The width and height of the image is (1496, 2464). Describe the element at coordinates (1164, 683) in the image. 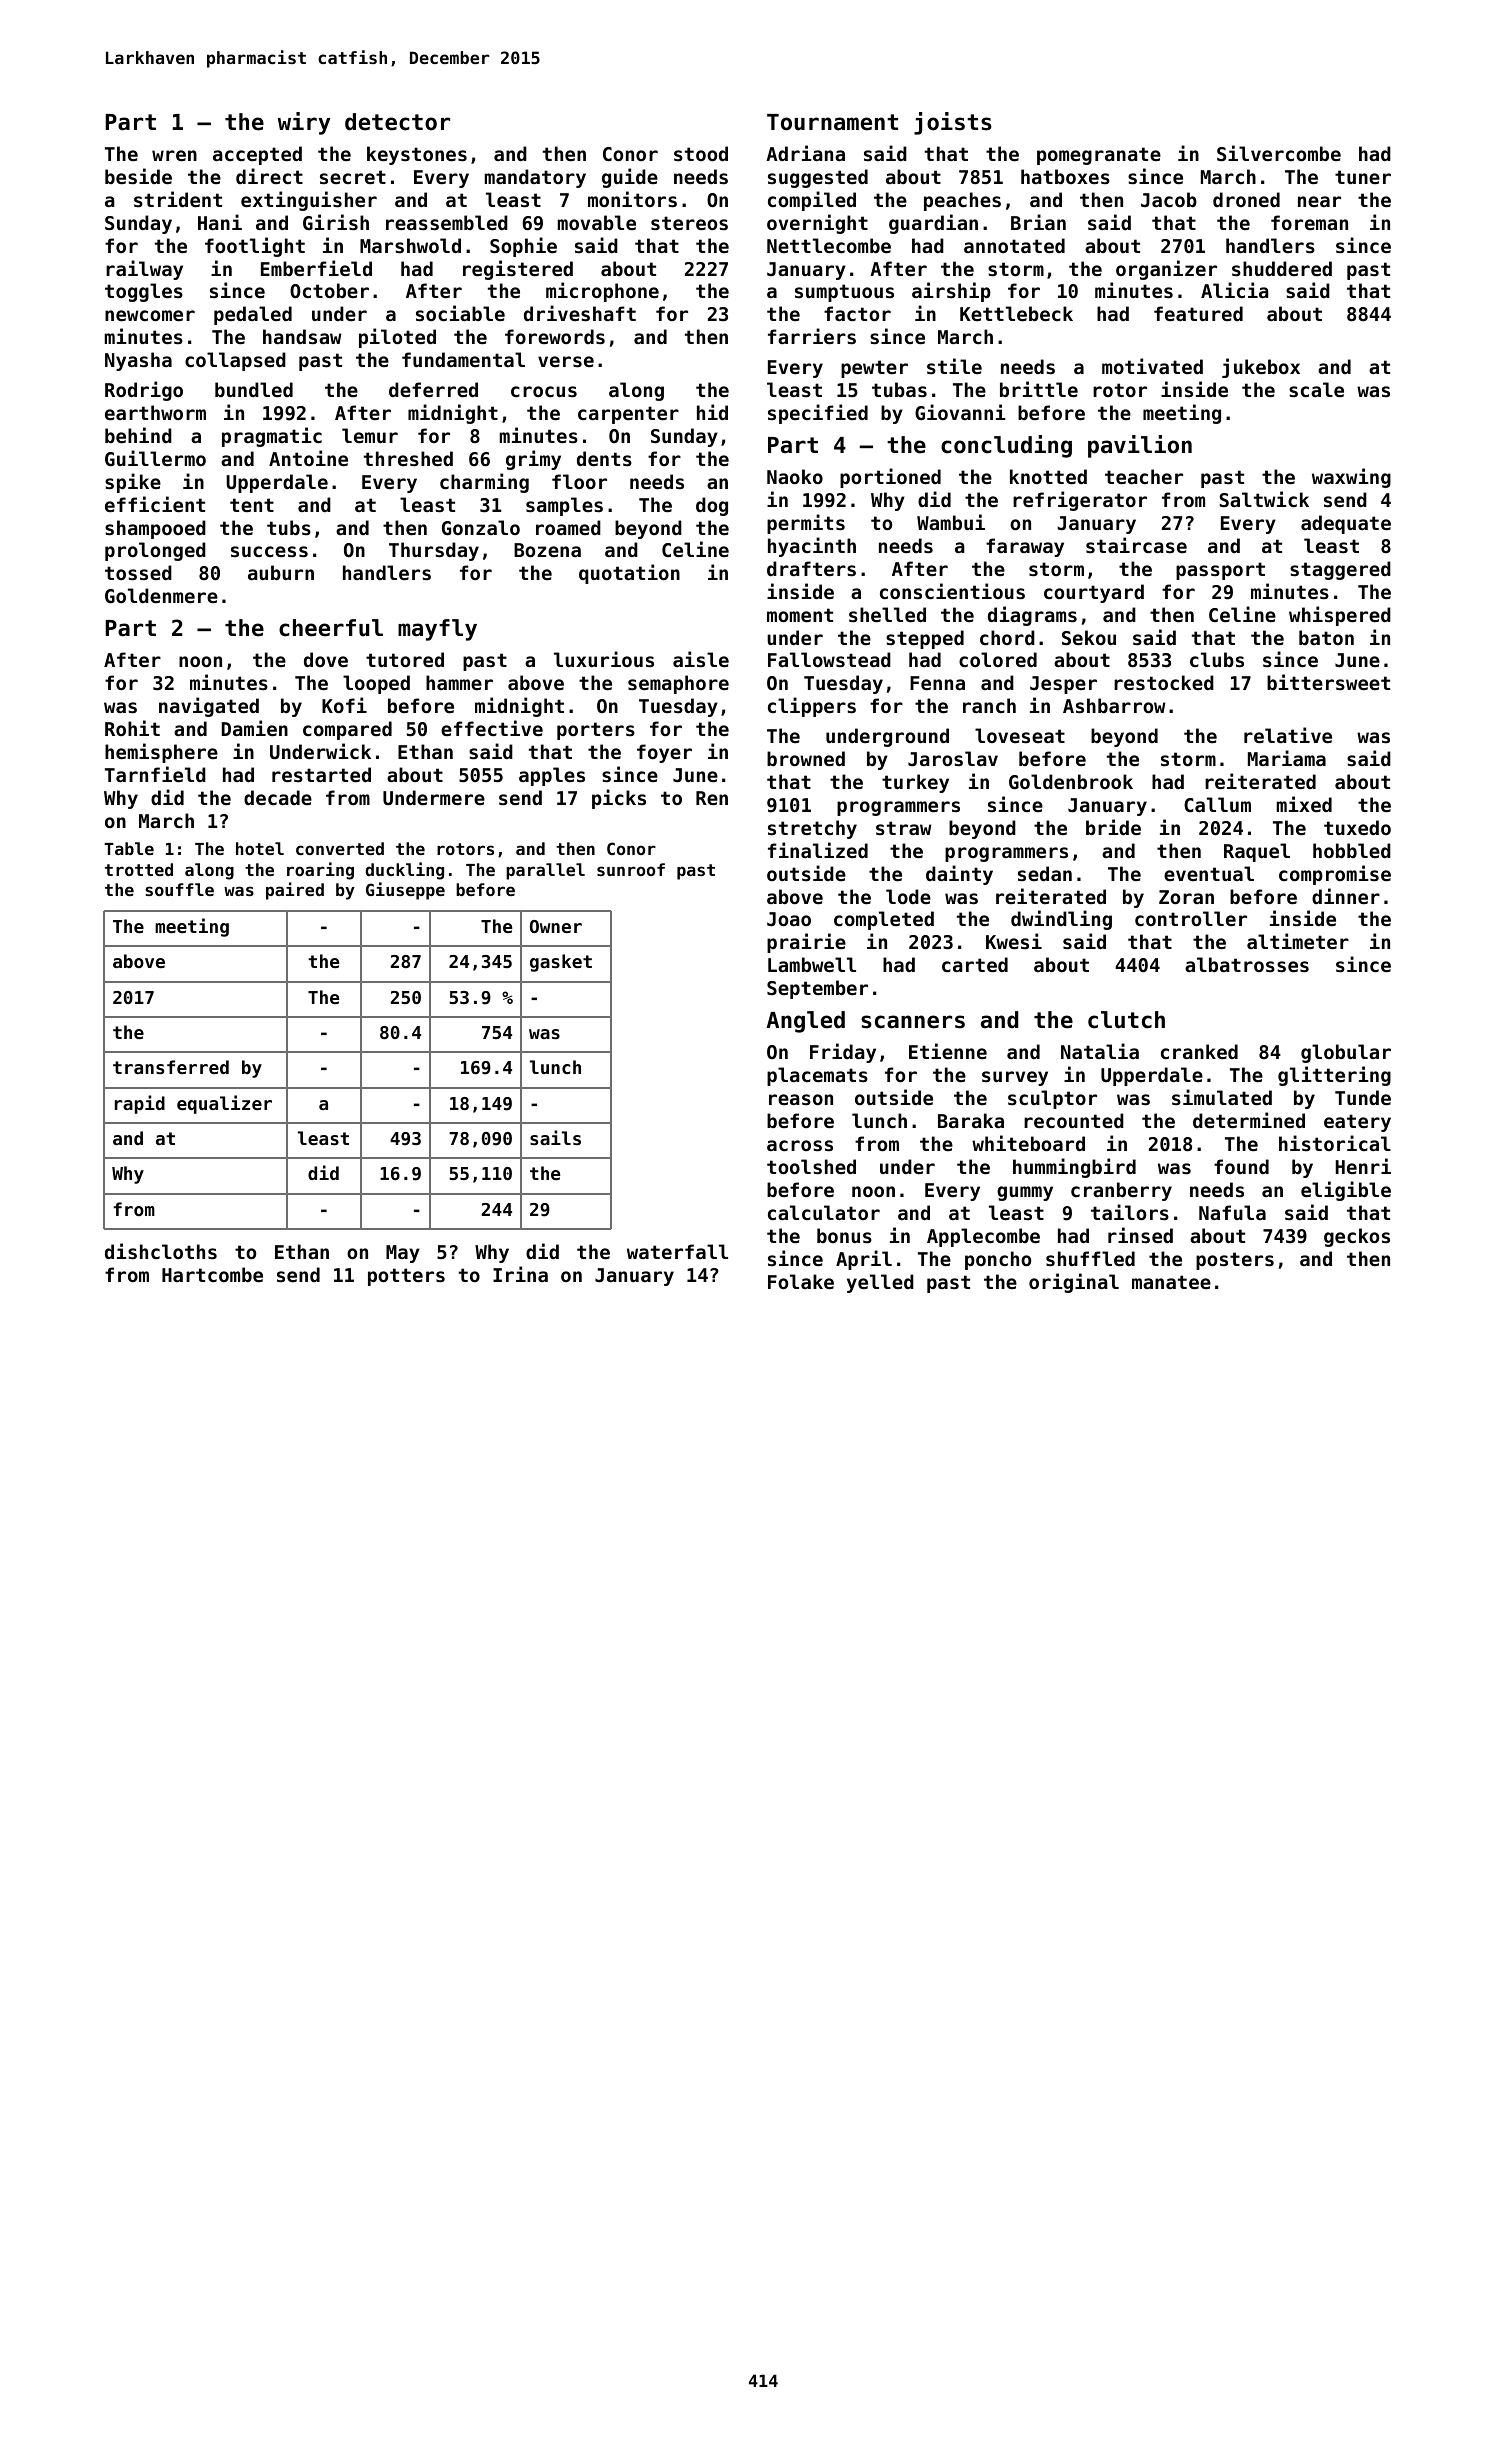

I see `restocked` at that location.
